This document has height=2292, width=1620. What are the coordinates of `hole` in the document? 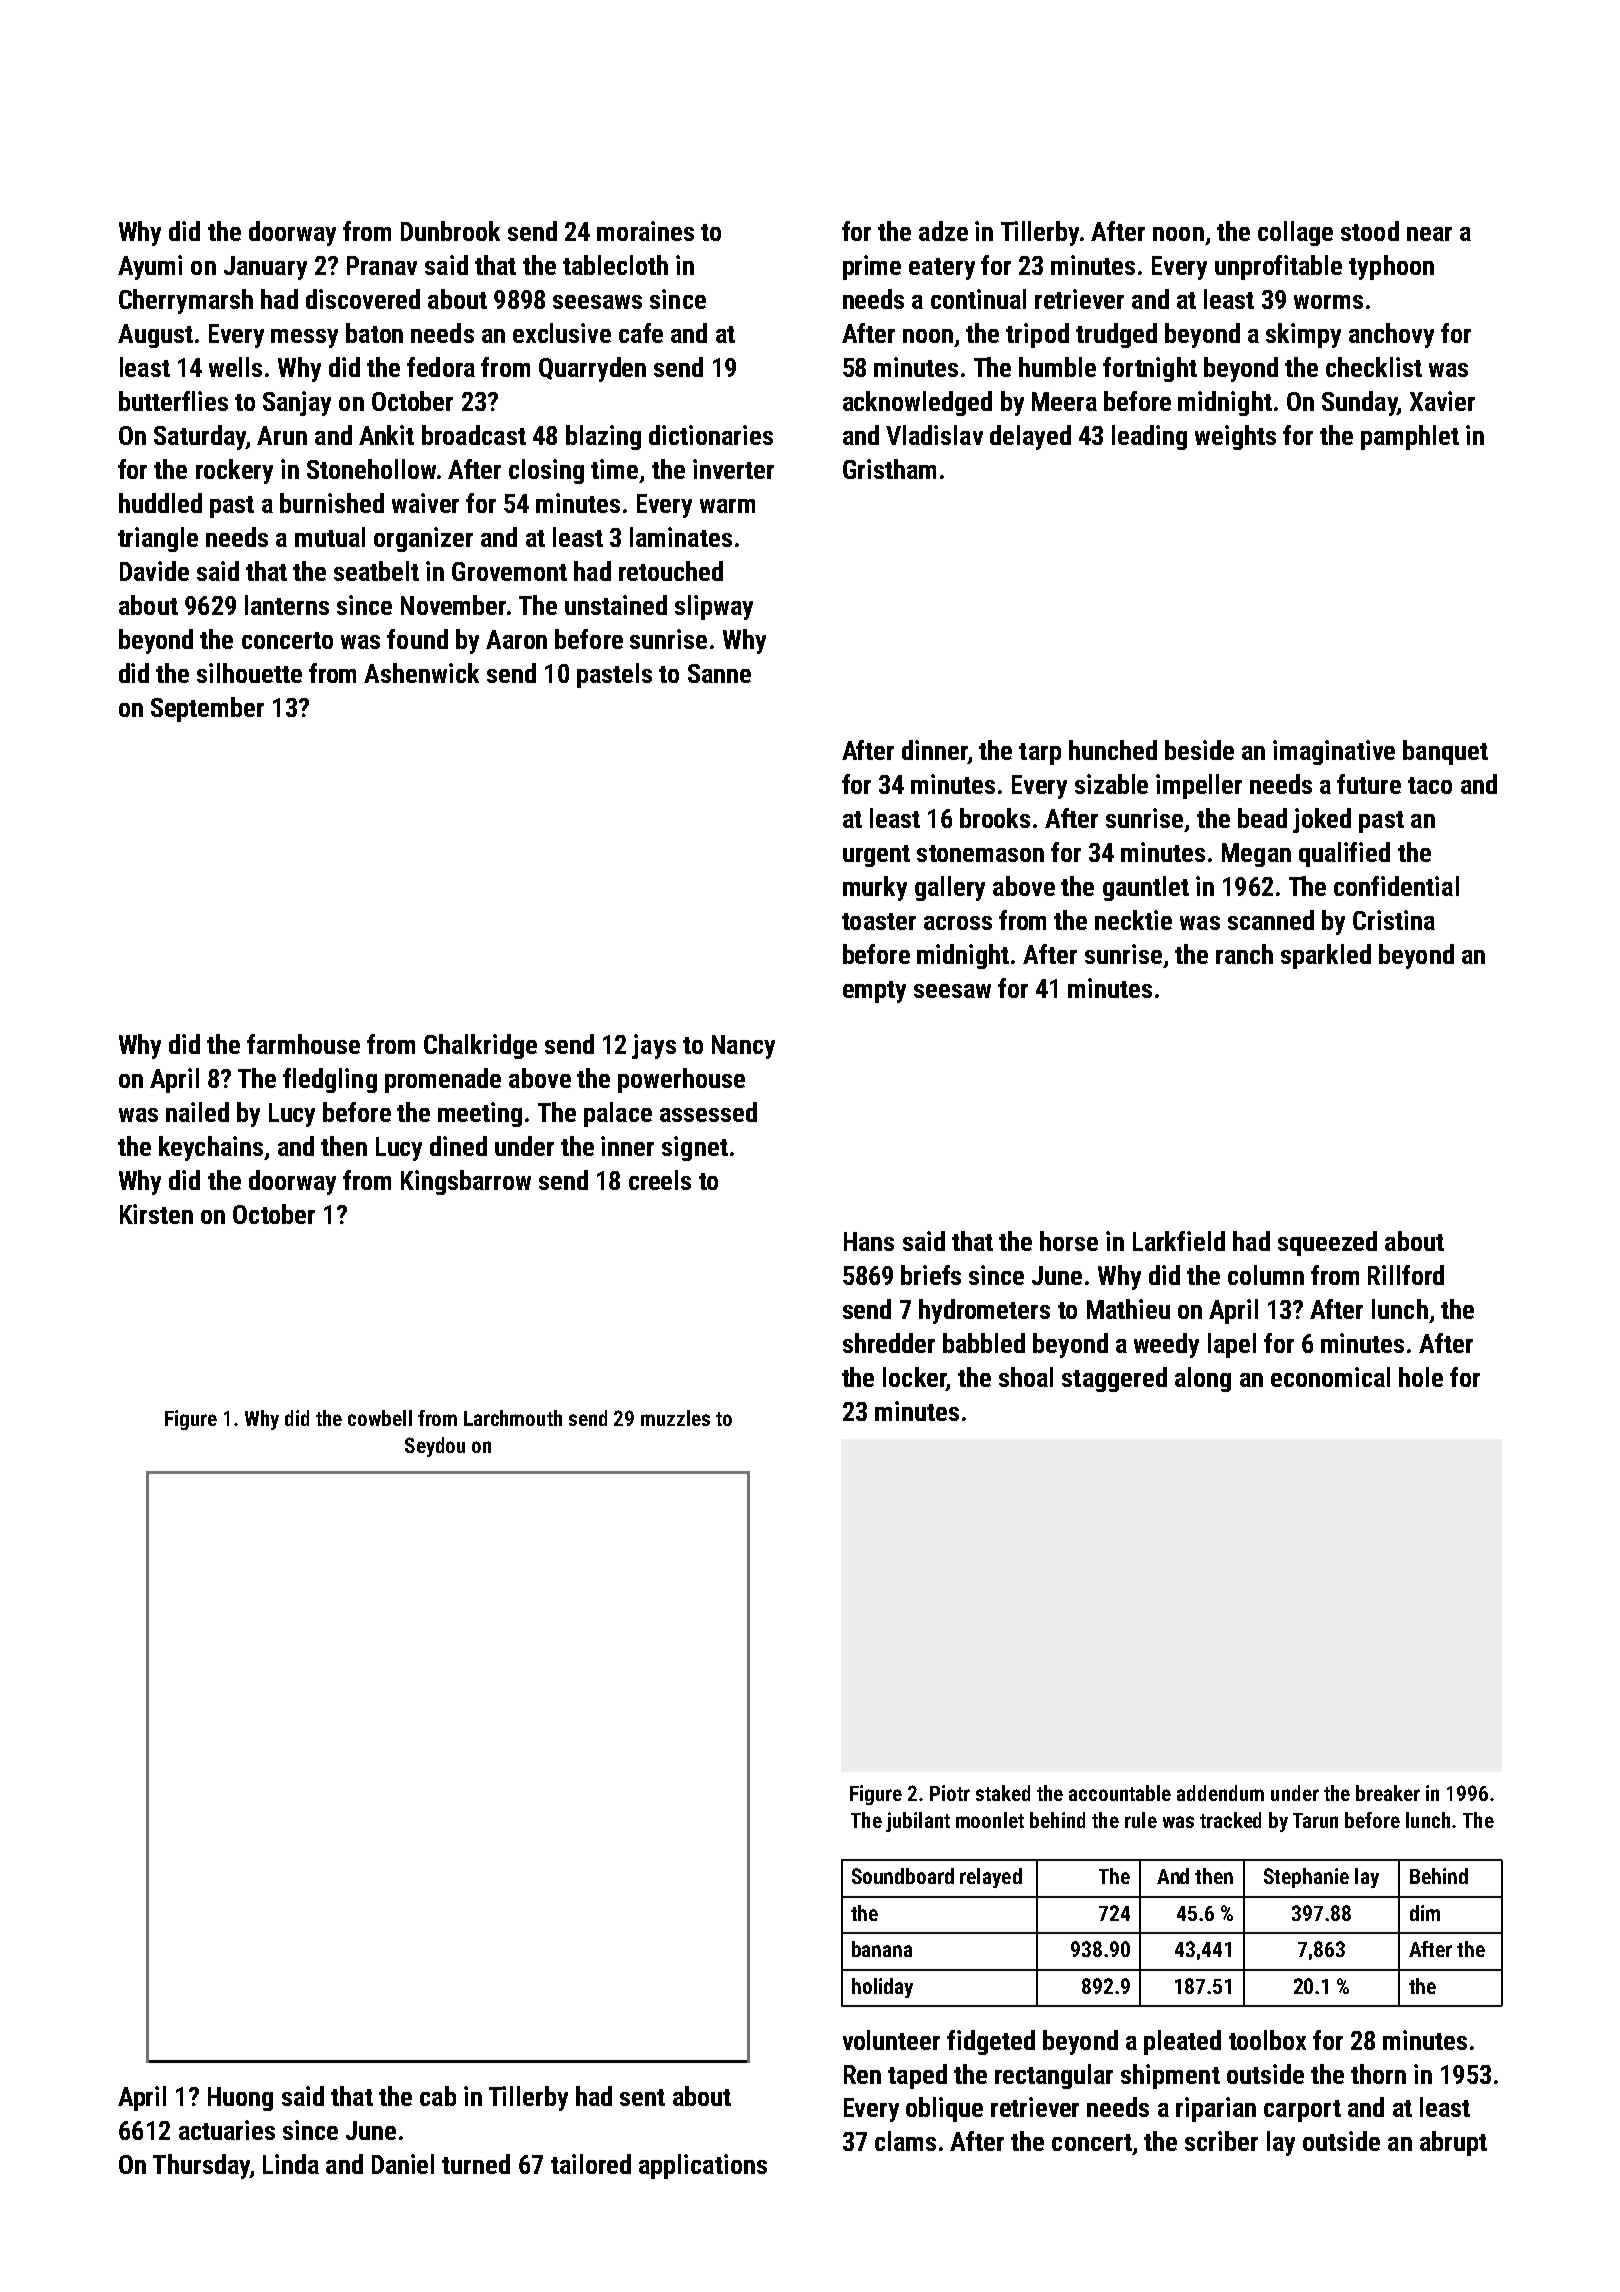 It's located at (1421, 1377).
